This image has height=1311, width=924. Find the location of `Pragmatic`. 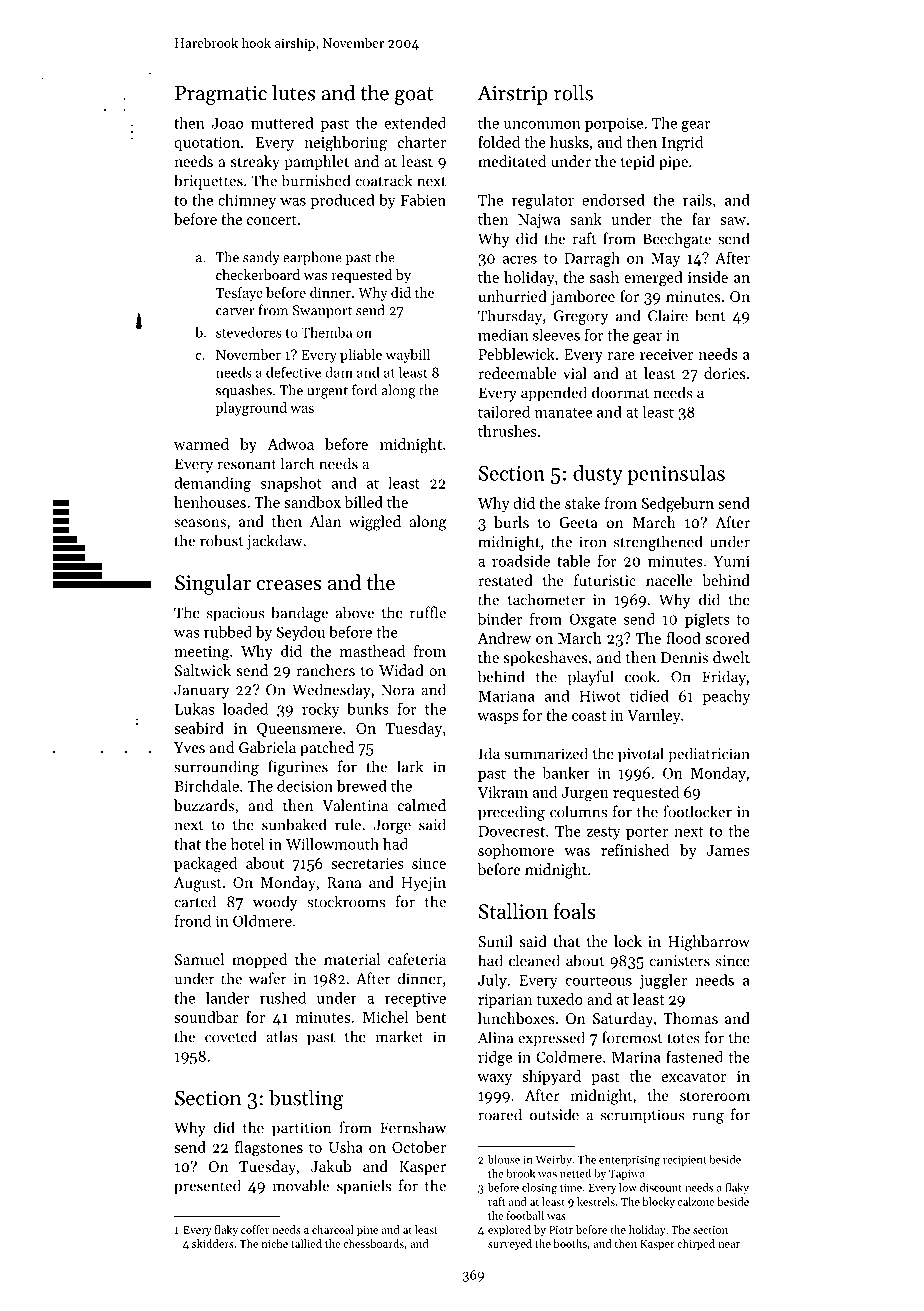

Pragmatic is located at coordinates (221, 95).
